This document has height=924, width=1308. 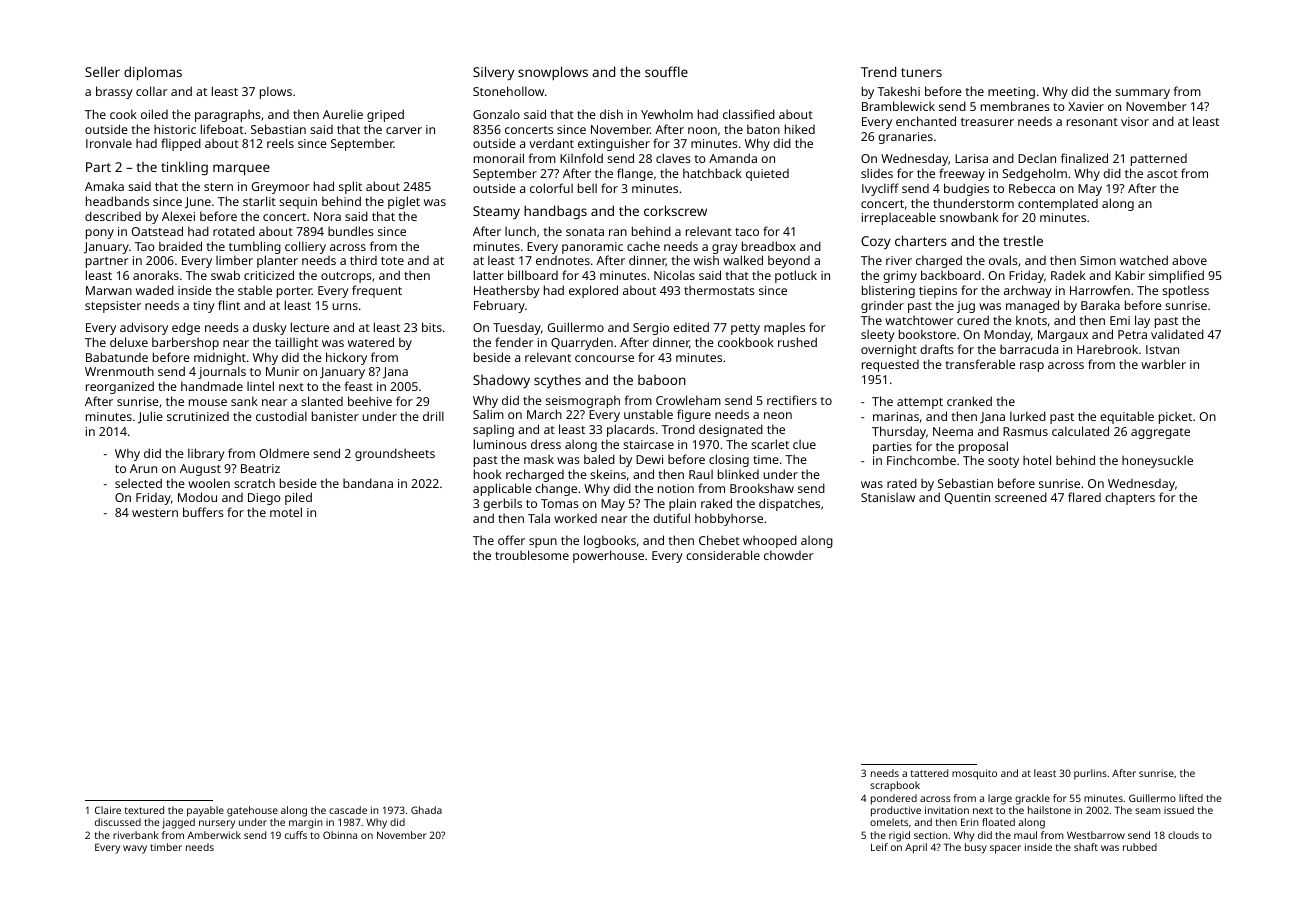 What do you see at coordinates (921, 72) in the document?
I see `tuners` at bounding box center [921, 72].
